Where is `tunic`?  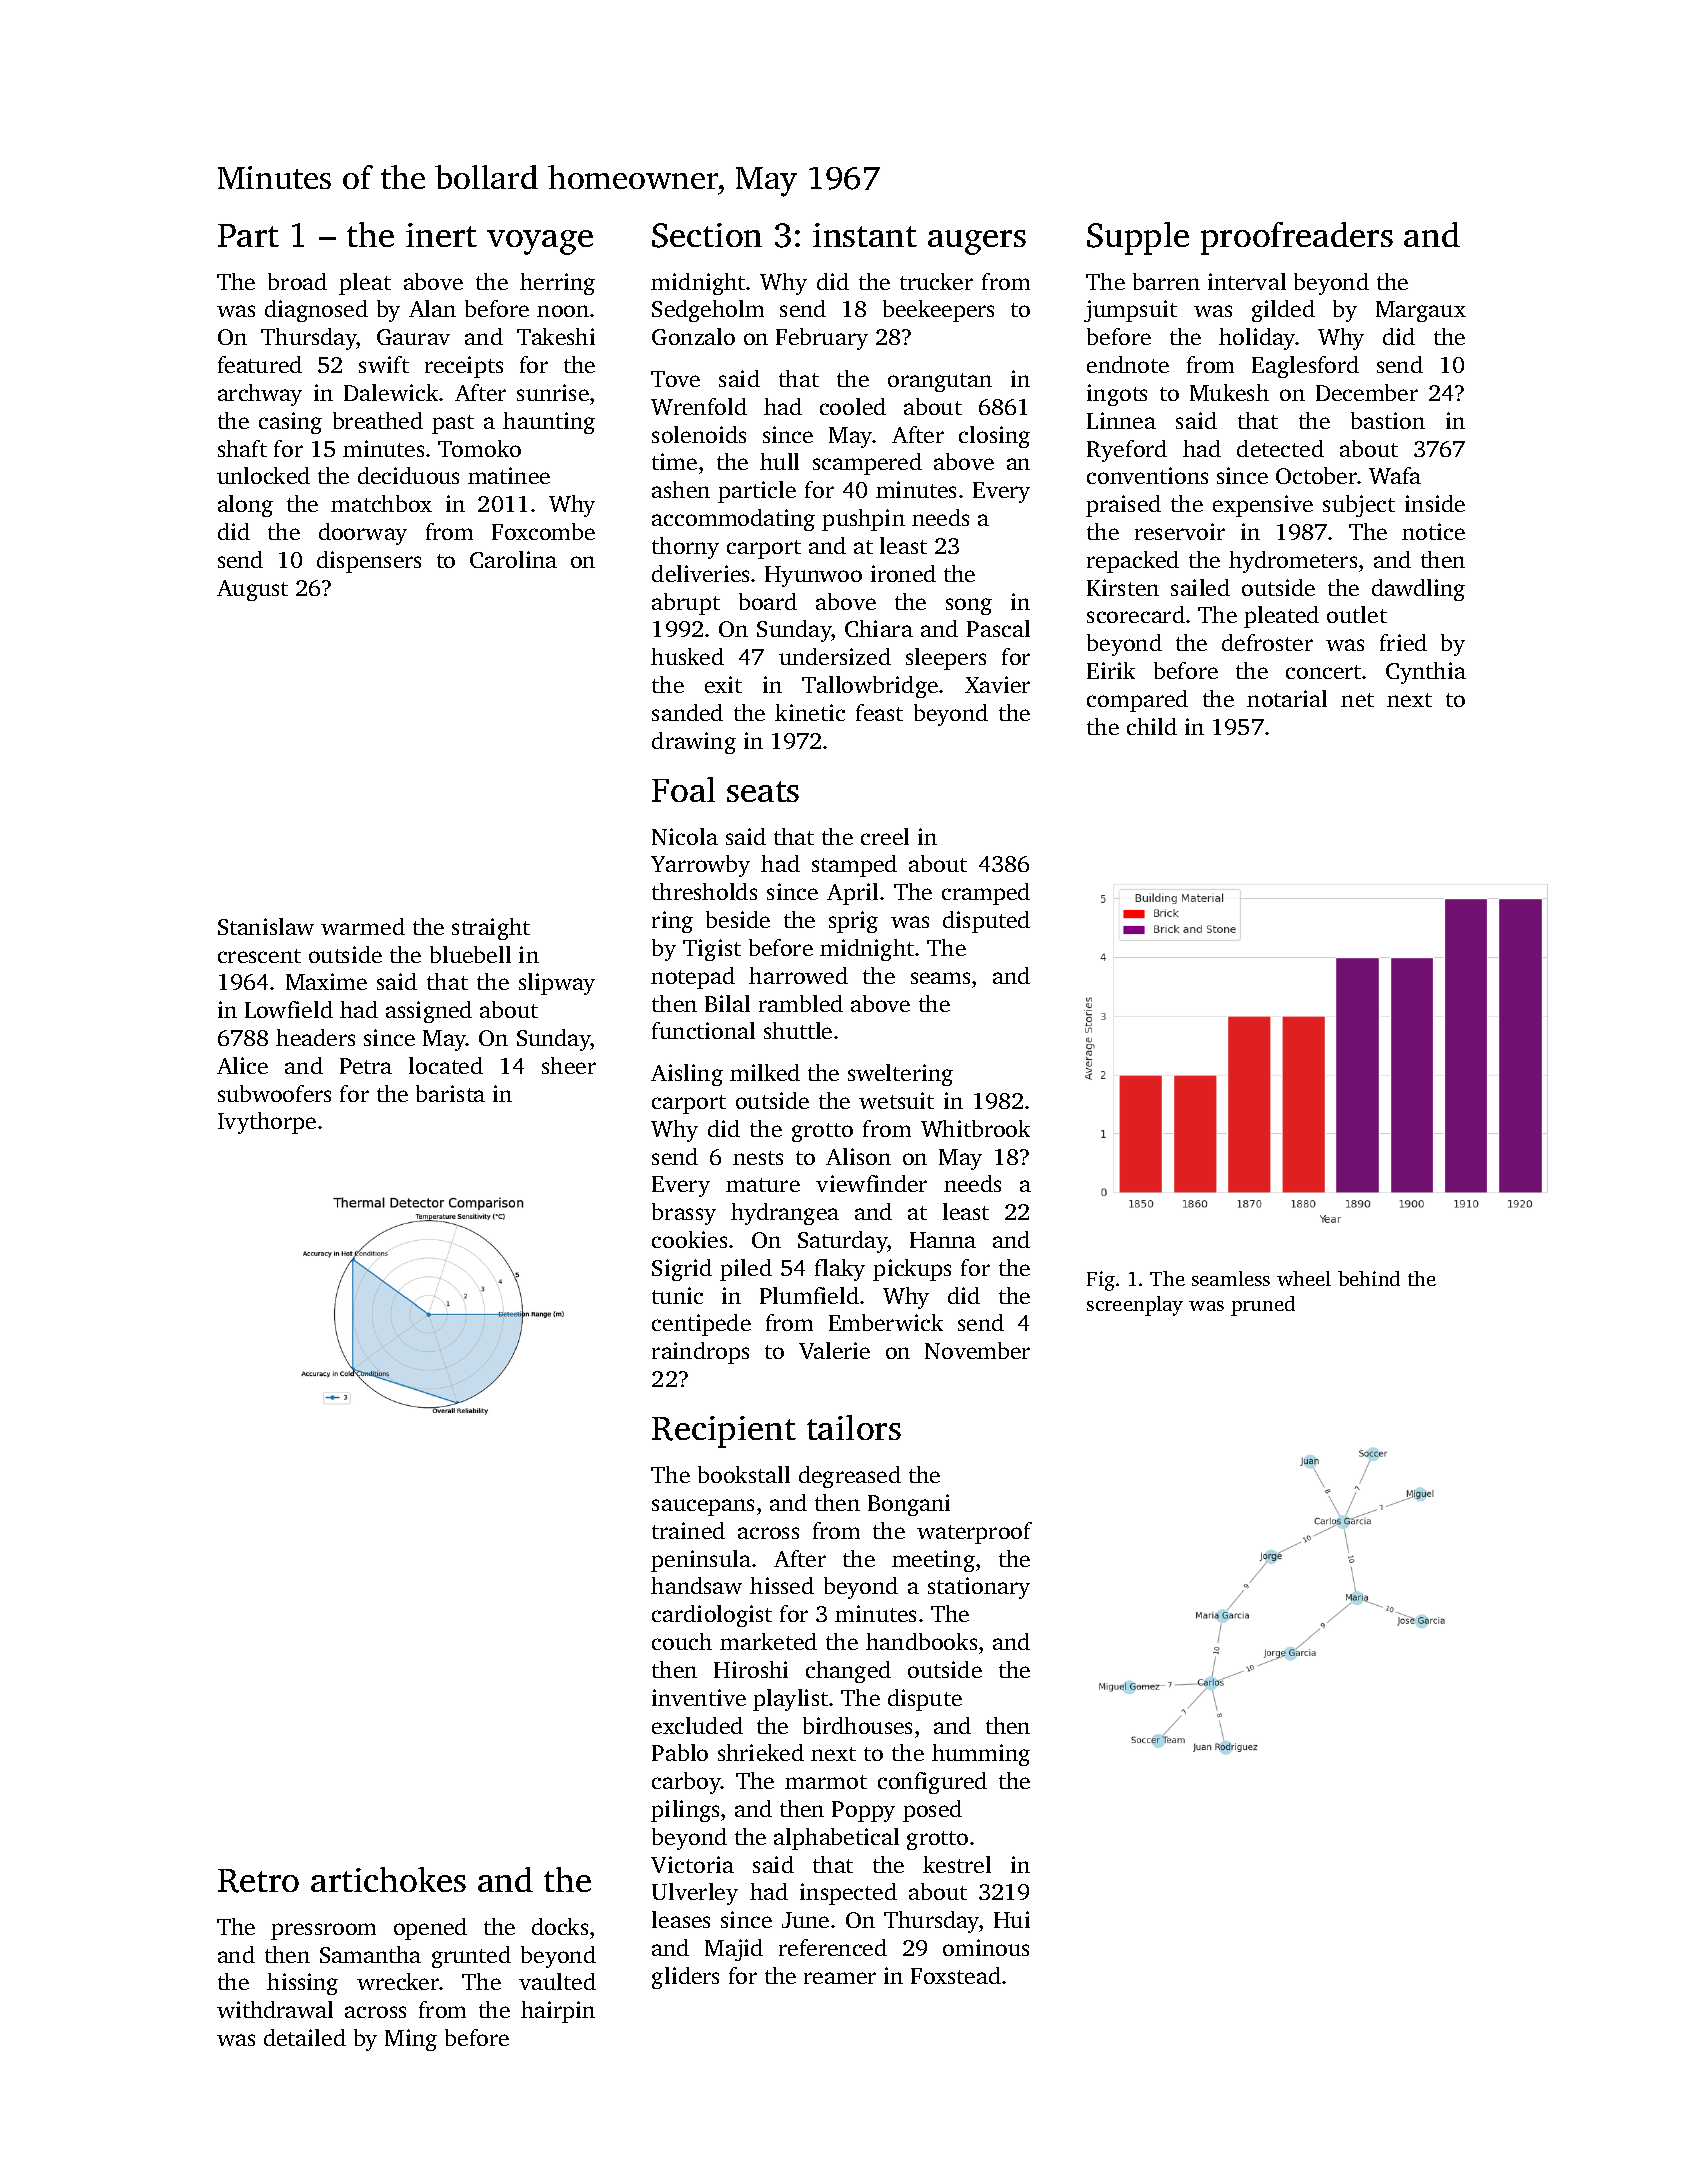
tunic is located at coordinates (677, 1295).
